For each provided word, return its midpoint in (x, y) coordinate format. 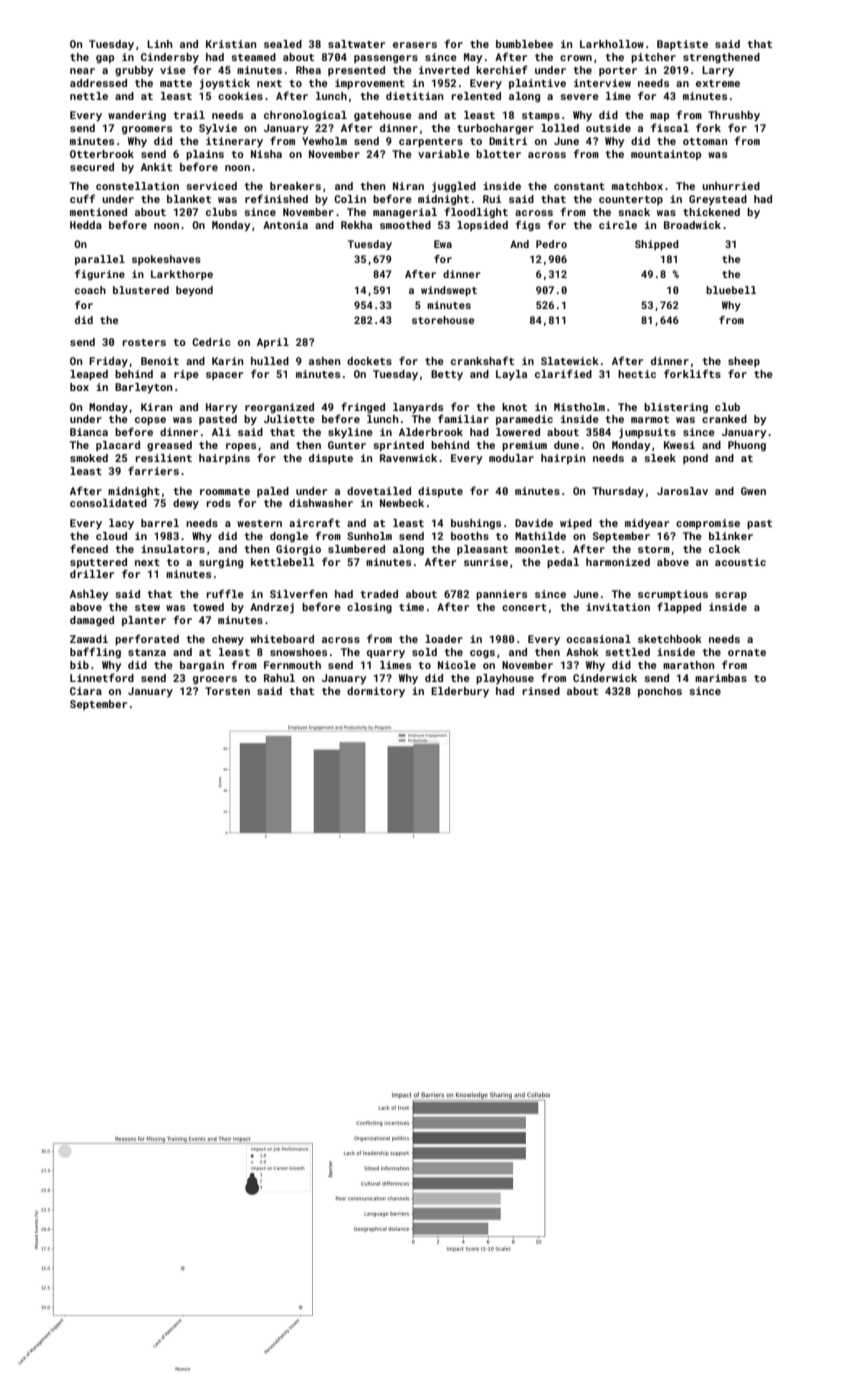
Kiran (156, 407)
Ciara (86, 691)
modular (511, 458)
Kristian (231, 44)
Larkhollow (612, 44)
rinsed (541, 691)
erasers (415, 45)
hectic (637, 374)
